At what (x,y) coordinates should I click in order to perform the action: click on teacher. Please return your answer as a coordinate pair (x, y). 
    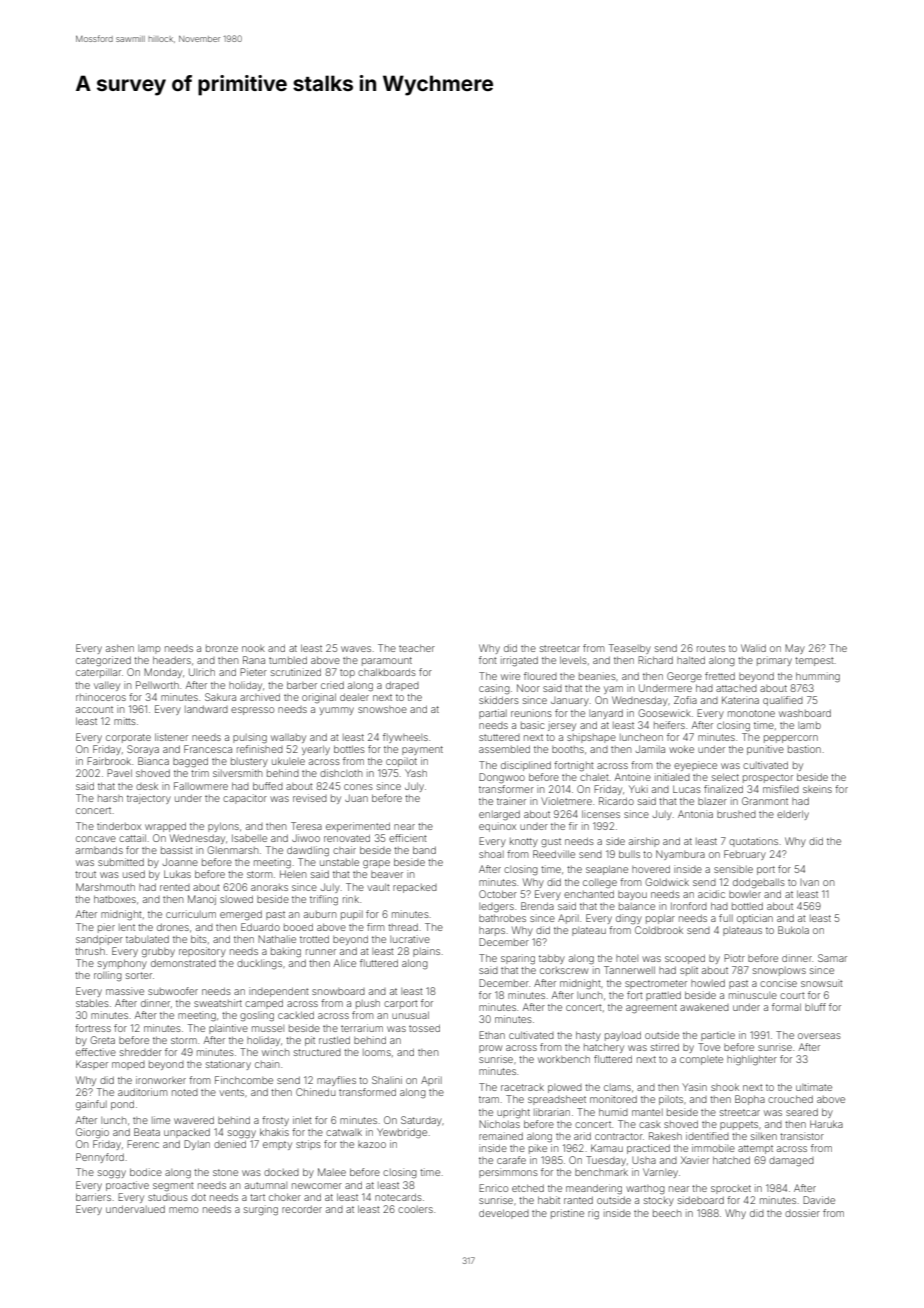
    Looking at the image, I should click on (417, 648).
